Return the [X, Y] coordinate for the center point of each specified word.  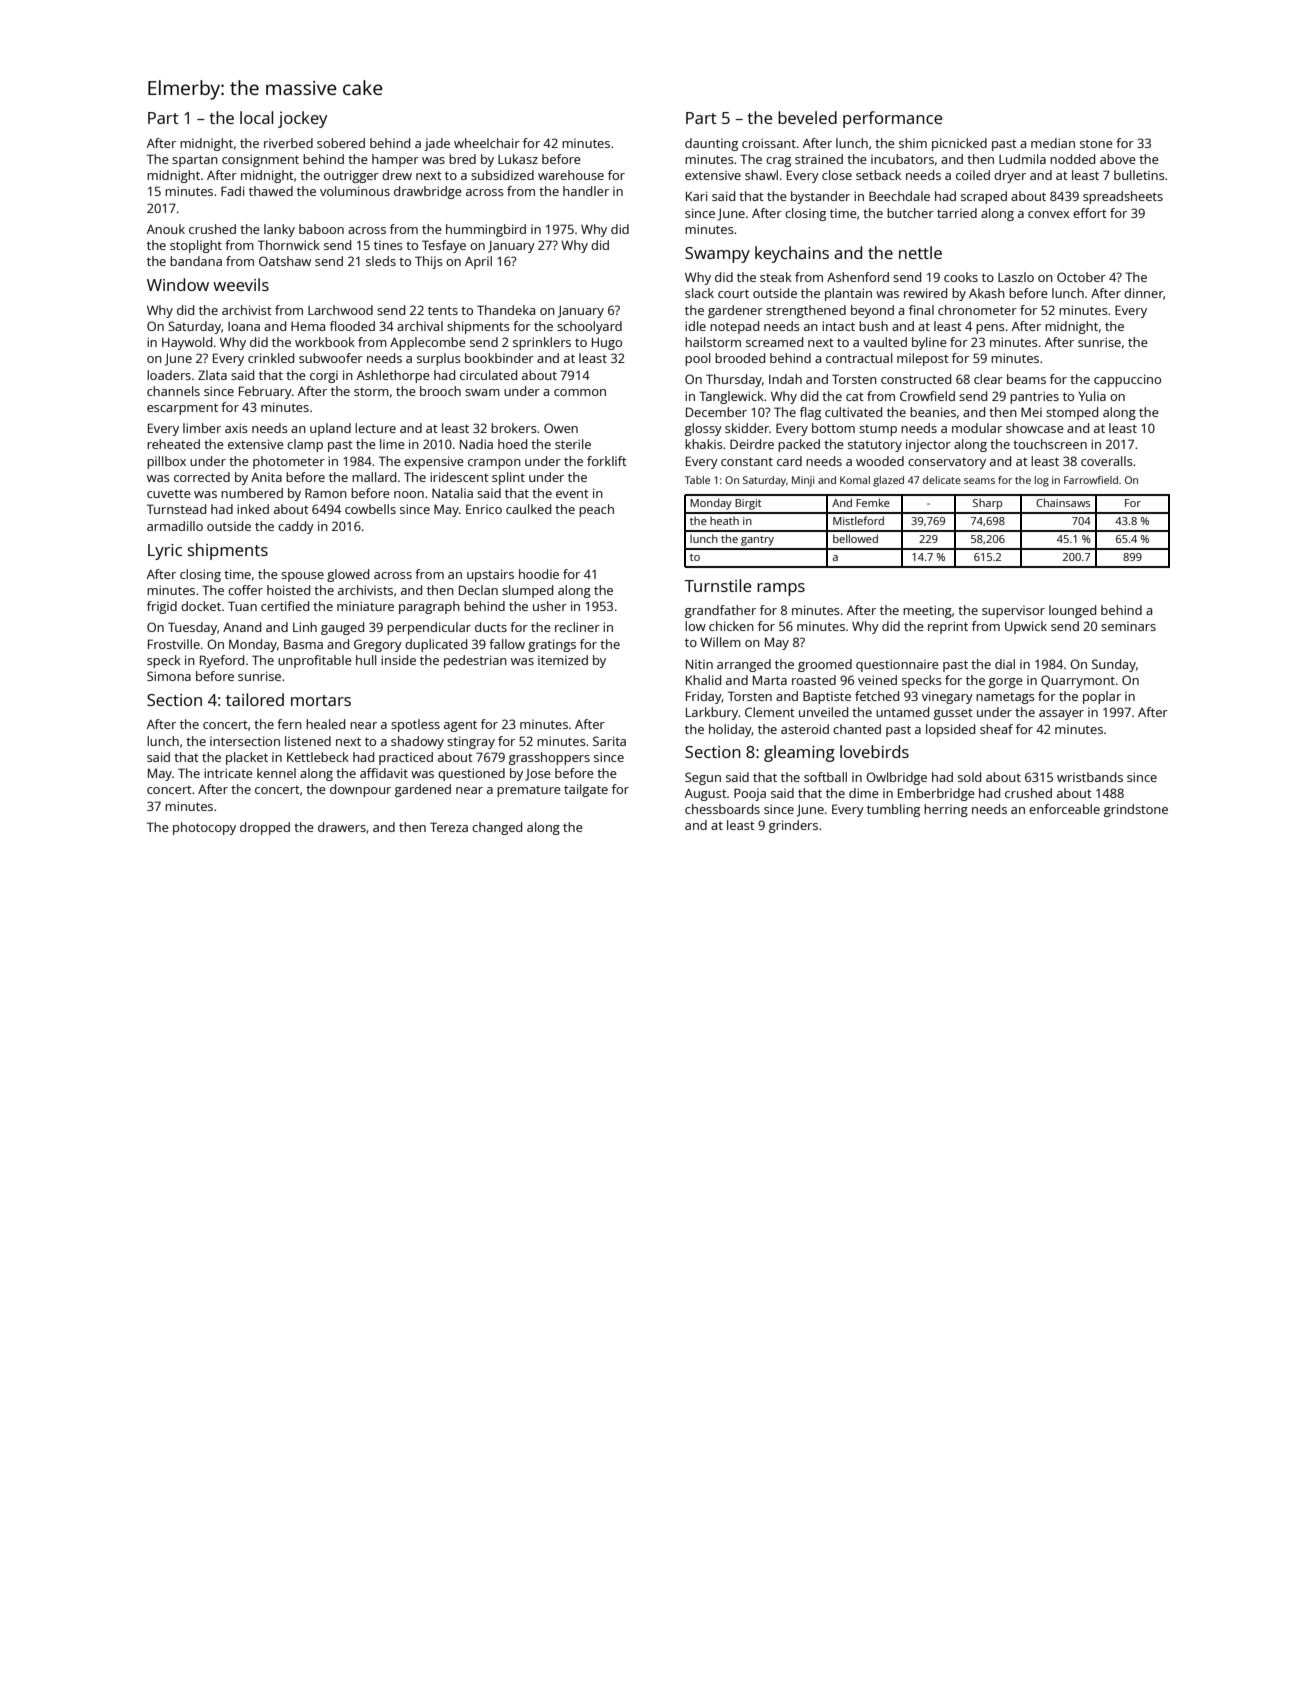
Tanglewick [731, 397]
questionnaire [897, 665]
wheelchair [487, 143]
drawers [342, 827]
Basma [303, 644]
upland [330, 429]
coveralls [1107, 461]
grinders [793, 826]
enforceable [1064, 809]
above [1118, 159]
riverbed [288, 143]
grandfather [720, 611]
